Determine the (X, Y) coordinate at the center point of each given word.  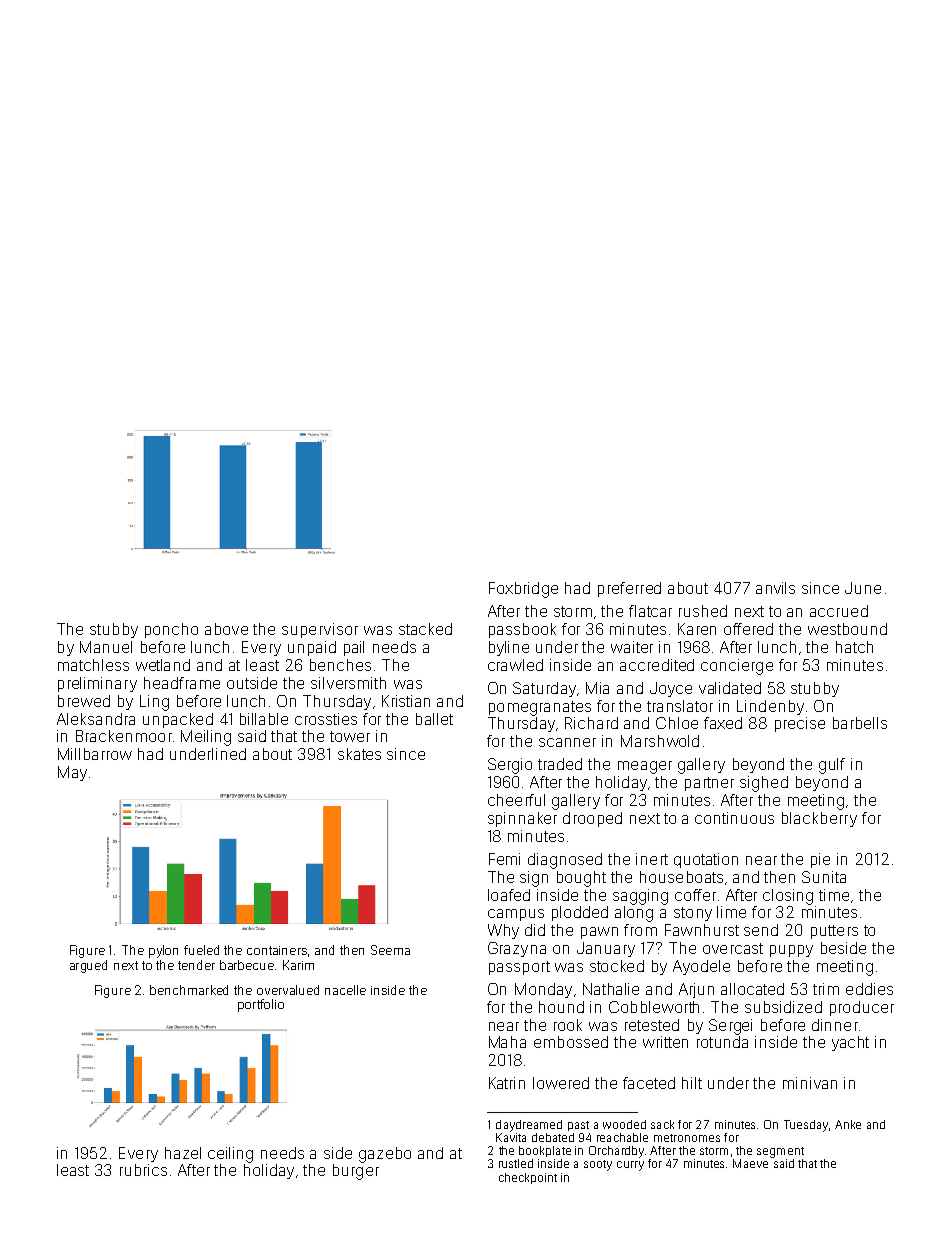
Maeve (750, 1163)
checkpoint (528, 1178)
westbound (847, 629)
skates (359, 754)
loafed (509, 895)
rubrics (143, 1170)
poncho (171, 630)
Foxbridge (523, 590)
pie (820, 860)
